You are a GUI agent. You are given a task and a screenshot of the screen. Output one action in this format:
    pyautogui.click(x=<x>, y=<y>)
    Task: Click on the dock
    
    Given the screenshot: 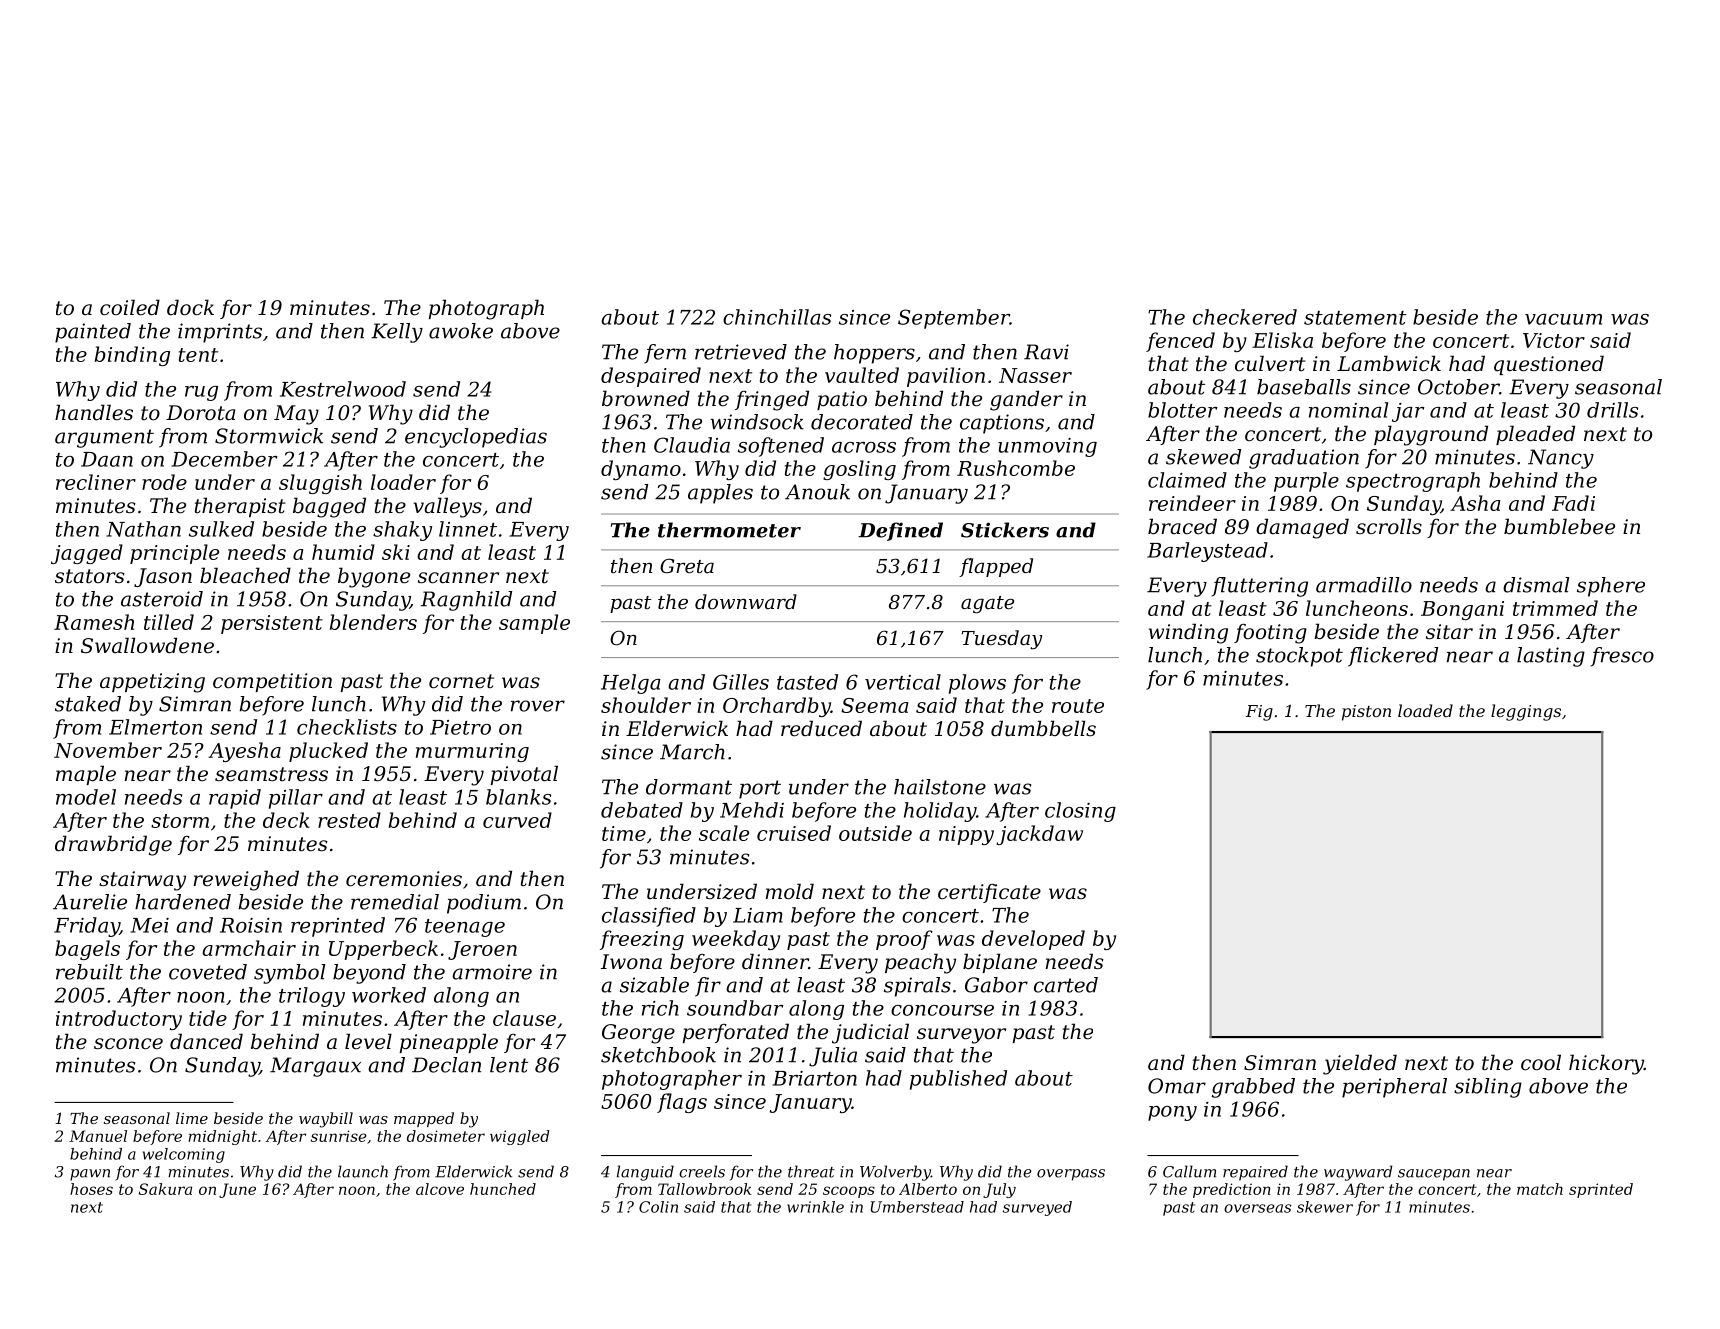 What is the action you would take?
    pyautogui.click(x=190, y=307)
